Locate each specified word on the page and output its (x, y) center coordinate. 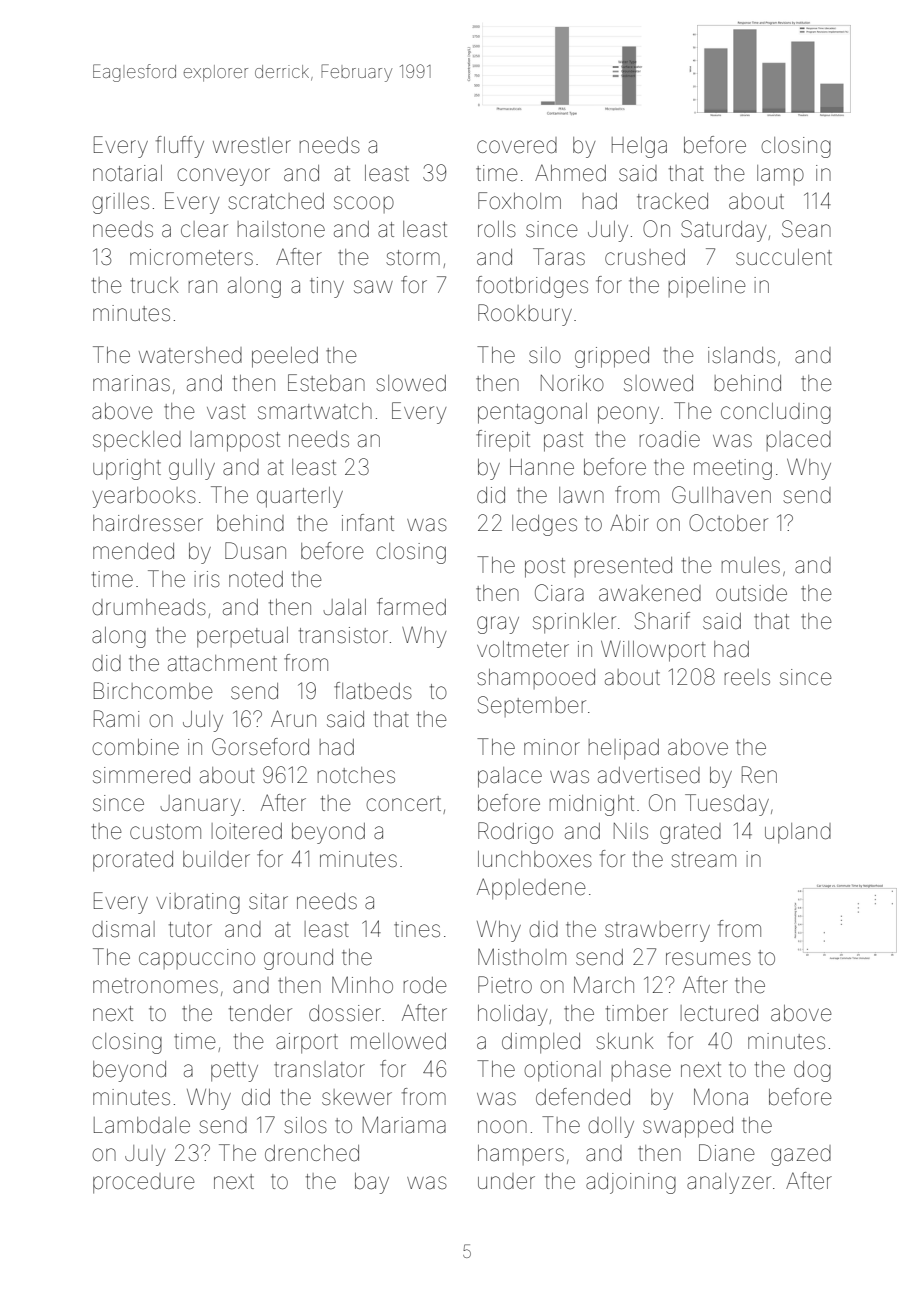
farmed (411, 607)
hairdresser (148, 523)
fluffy (180, 147)
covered (517, 145)
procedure (144, 1183)
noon (502, 1126)
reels (747, 677)
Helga (639, 147)
